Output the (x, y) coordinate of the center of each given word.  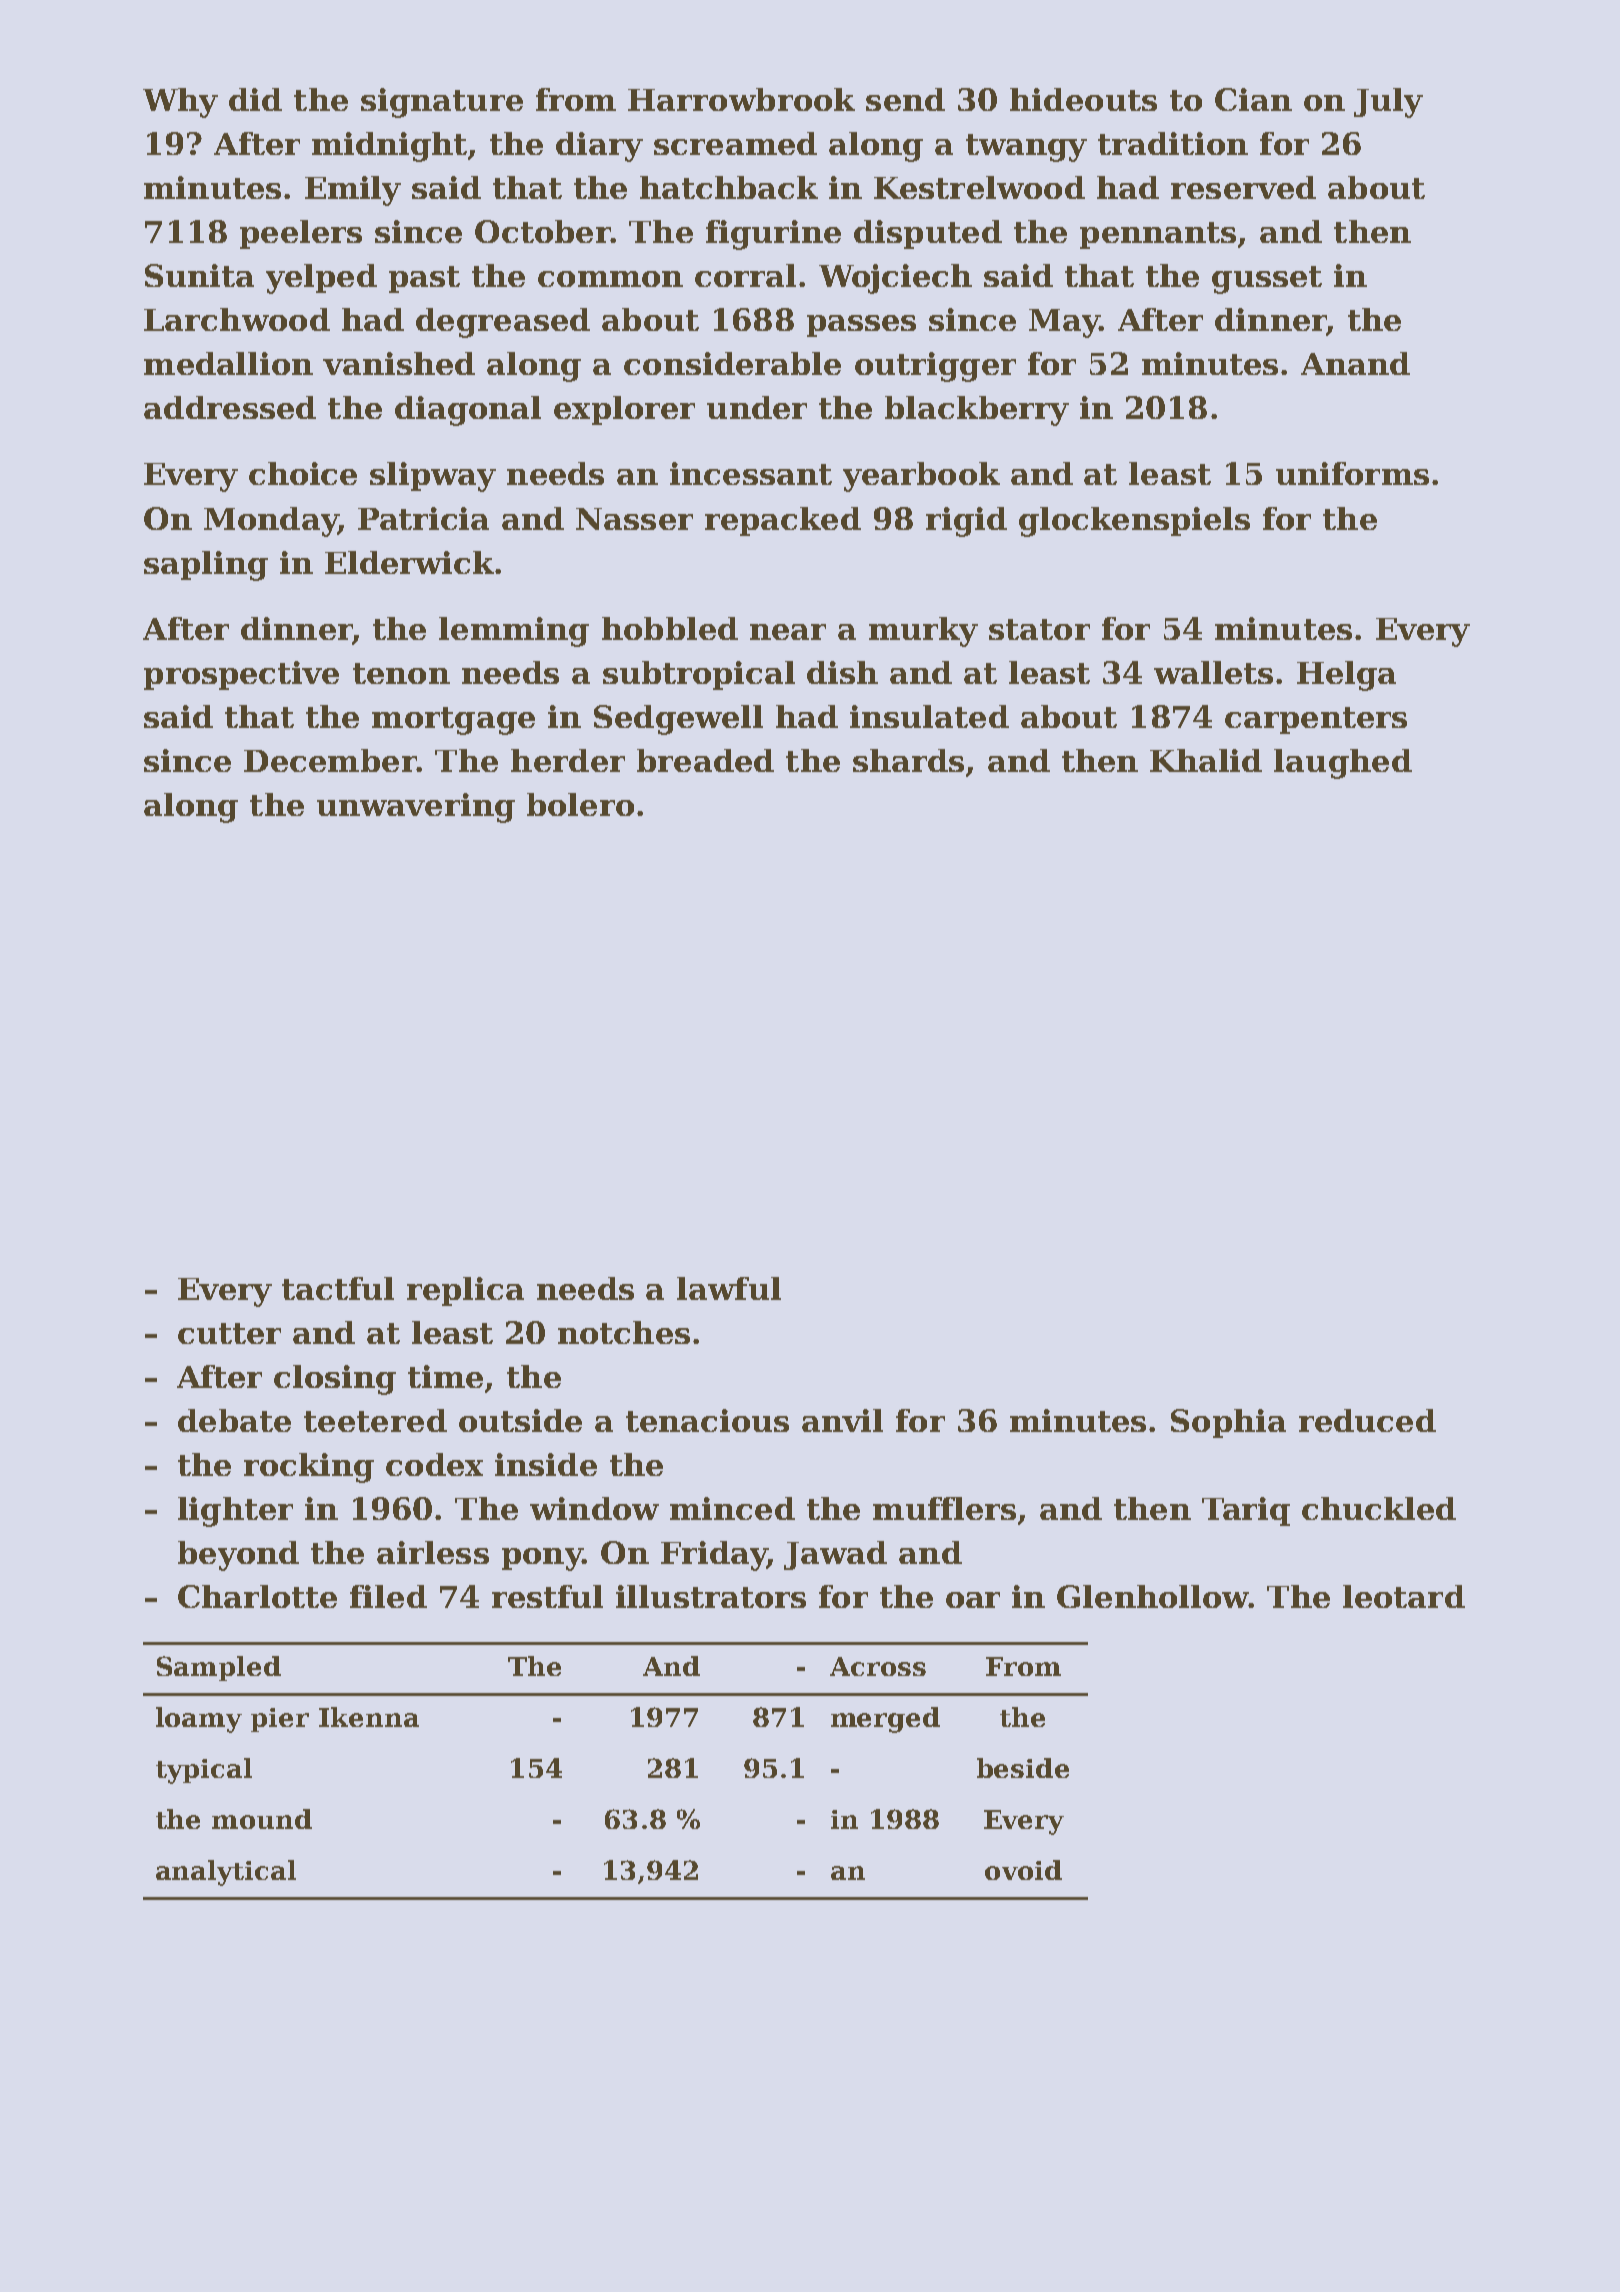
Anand (1355, 363)
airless (433, 1552)
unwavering (416, 808)
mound (262, 1819)
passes (861, 326)
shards (908, 760)
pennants (1158, 235)
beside (1023, 1768)
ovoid (1023, 1870)
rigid (966, 522)
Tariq (1246, 1511)
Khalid (1206, 760)
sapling (206, 566)
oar (973, 1600)
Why (180, 103)
